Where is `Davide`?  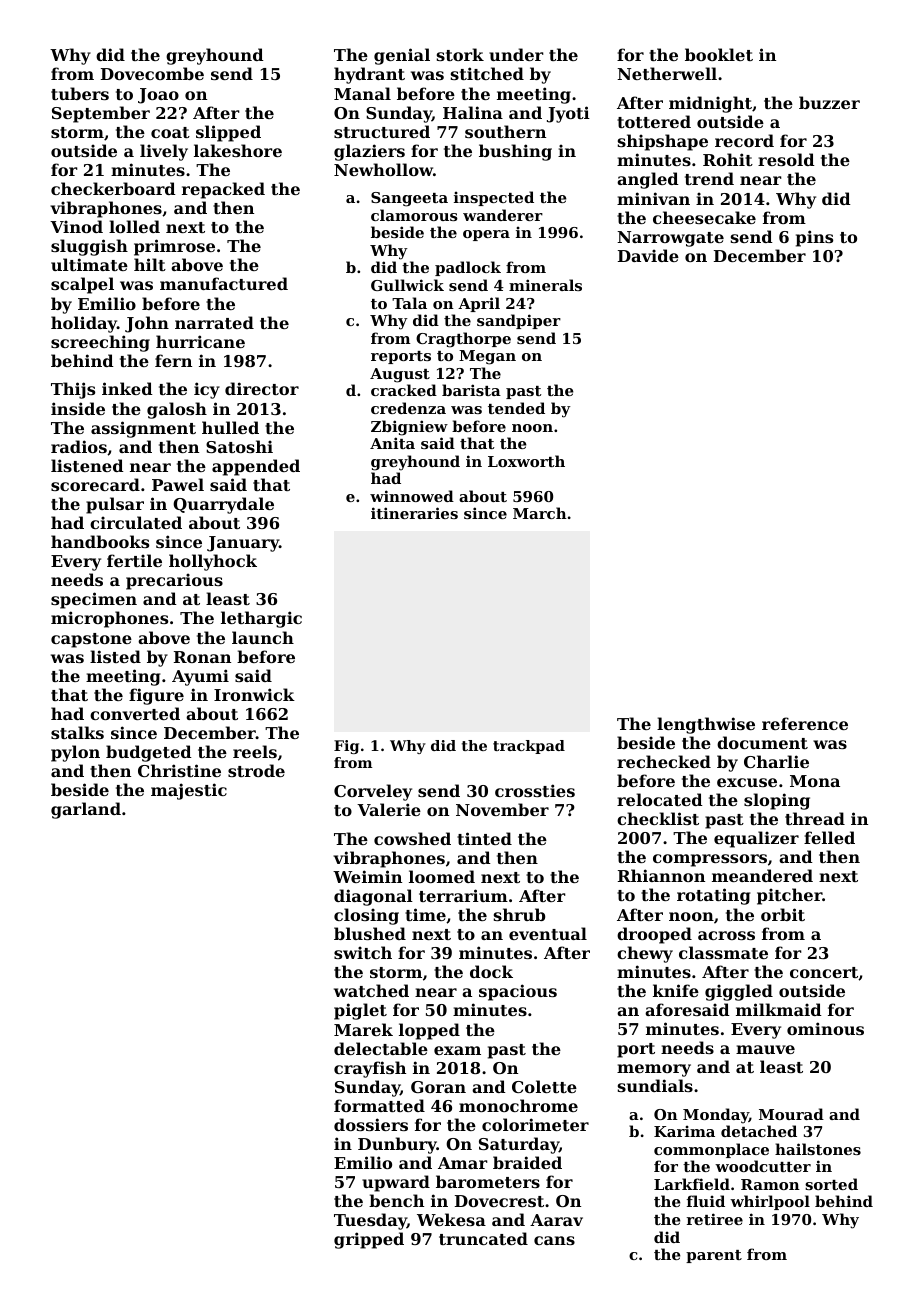 Davide is located at coordinates (648, 255).
